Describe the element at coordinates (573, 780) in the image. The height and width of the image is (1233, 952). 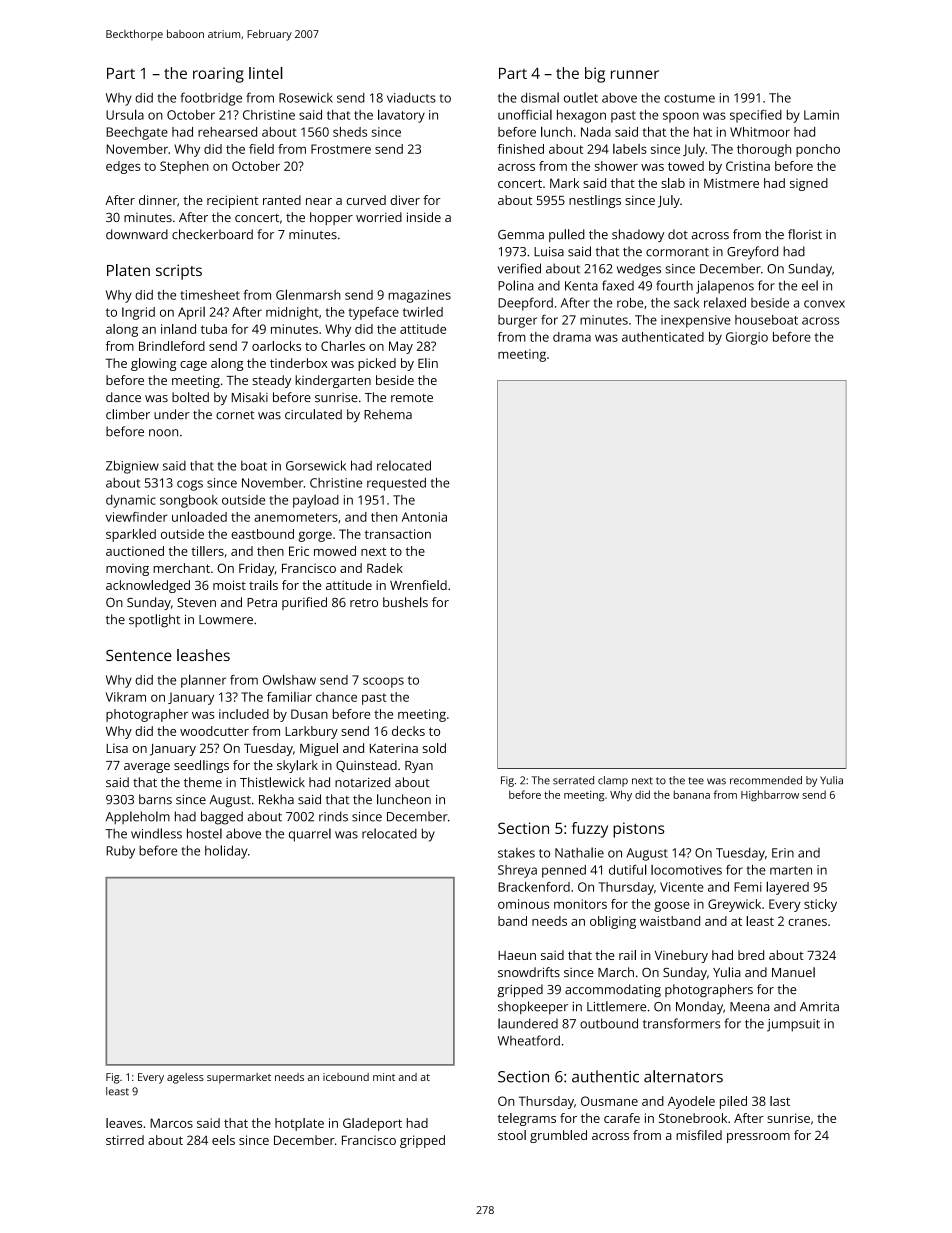
I see `serrated` at that location.
